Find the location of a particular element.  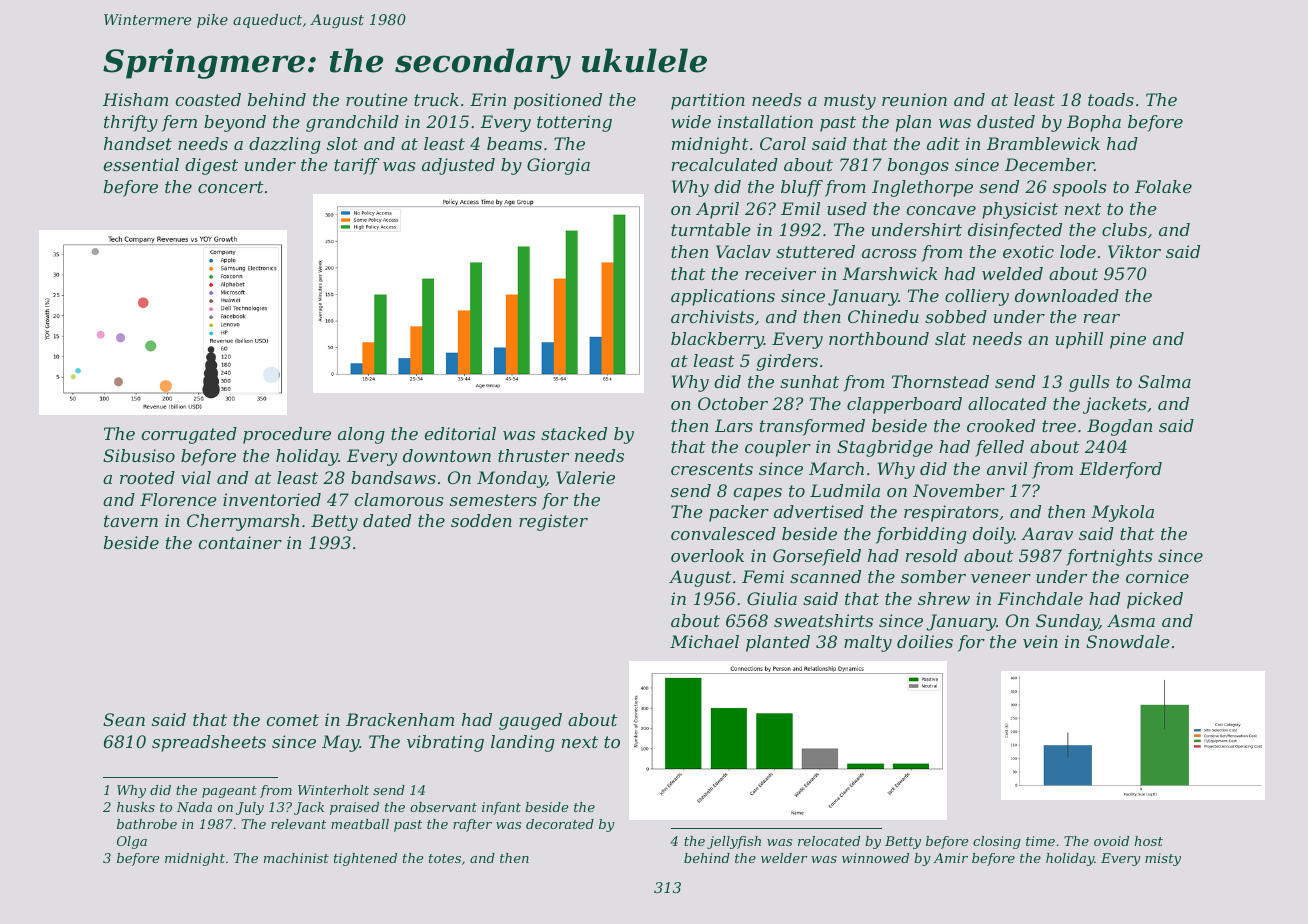

corrugated is located at coordinates (189, 435).
